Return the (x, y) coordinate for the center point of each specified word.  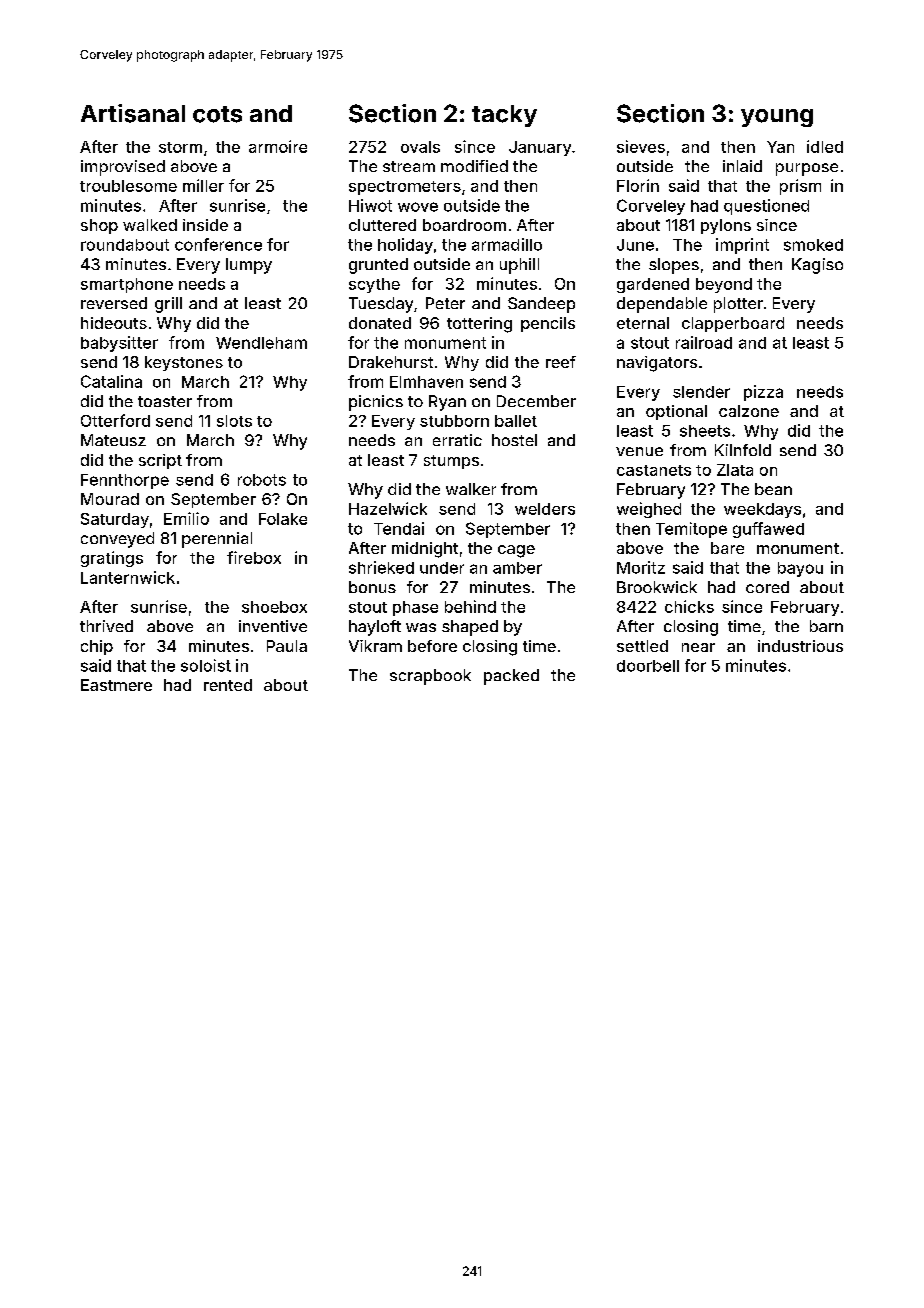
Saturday (115, 520)
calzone (749, 411)
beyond (724, 285)
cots (217, 114)
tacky (504, 116)
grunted (378, 266)
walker (471, 489)
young (777, 118)
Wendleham (261, 343)
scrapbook (430, 677)
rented (228, 685)
